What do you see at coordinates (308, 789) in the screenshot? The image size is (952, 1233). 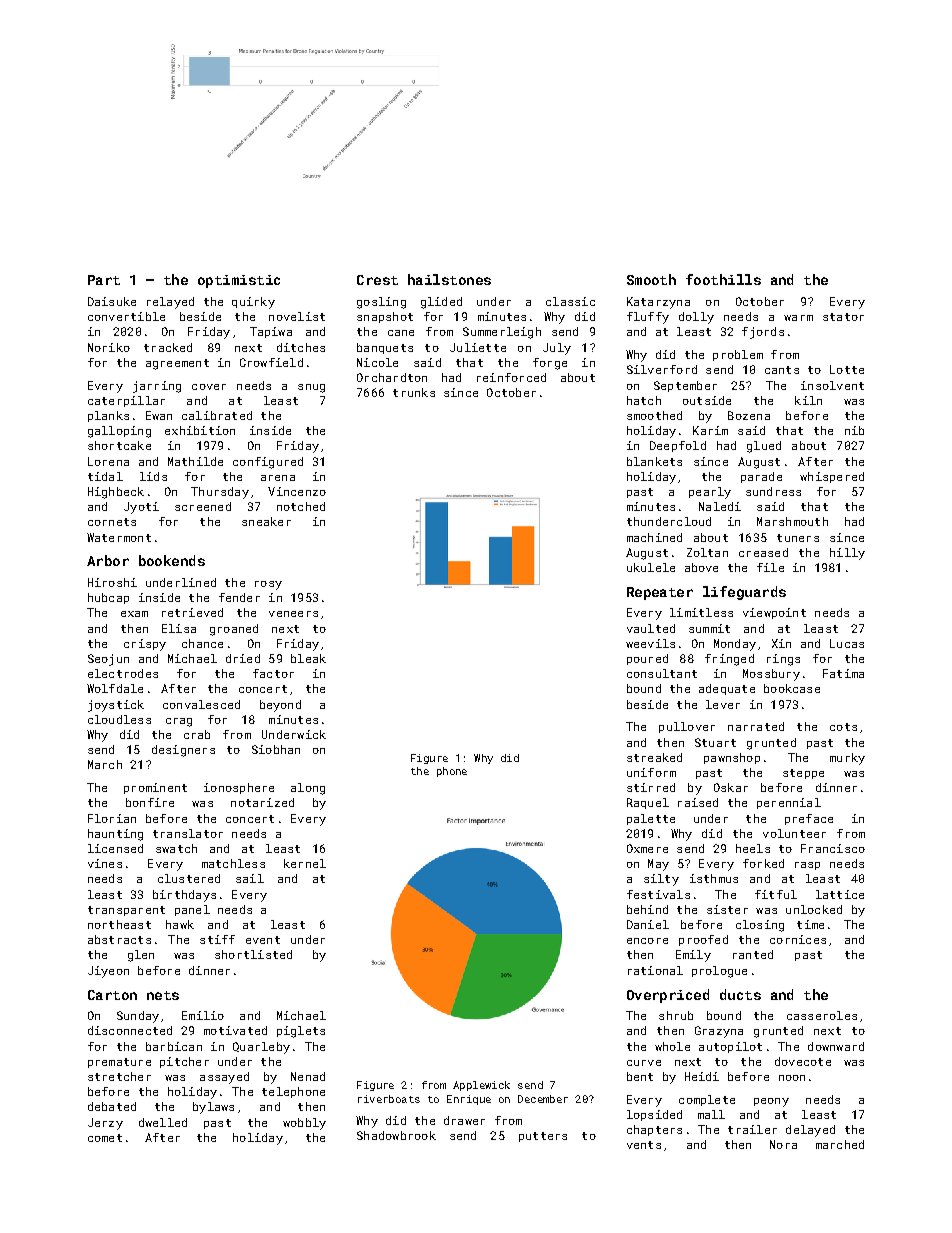 I see `along` at bounding box center [308, 789].
